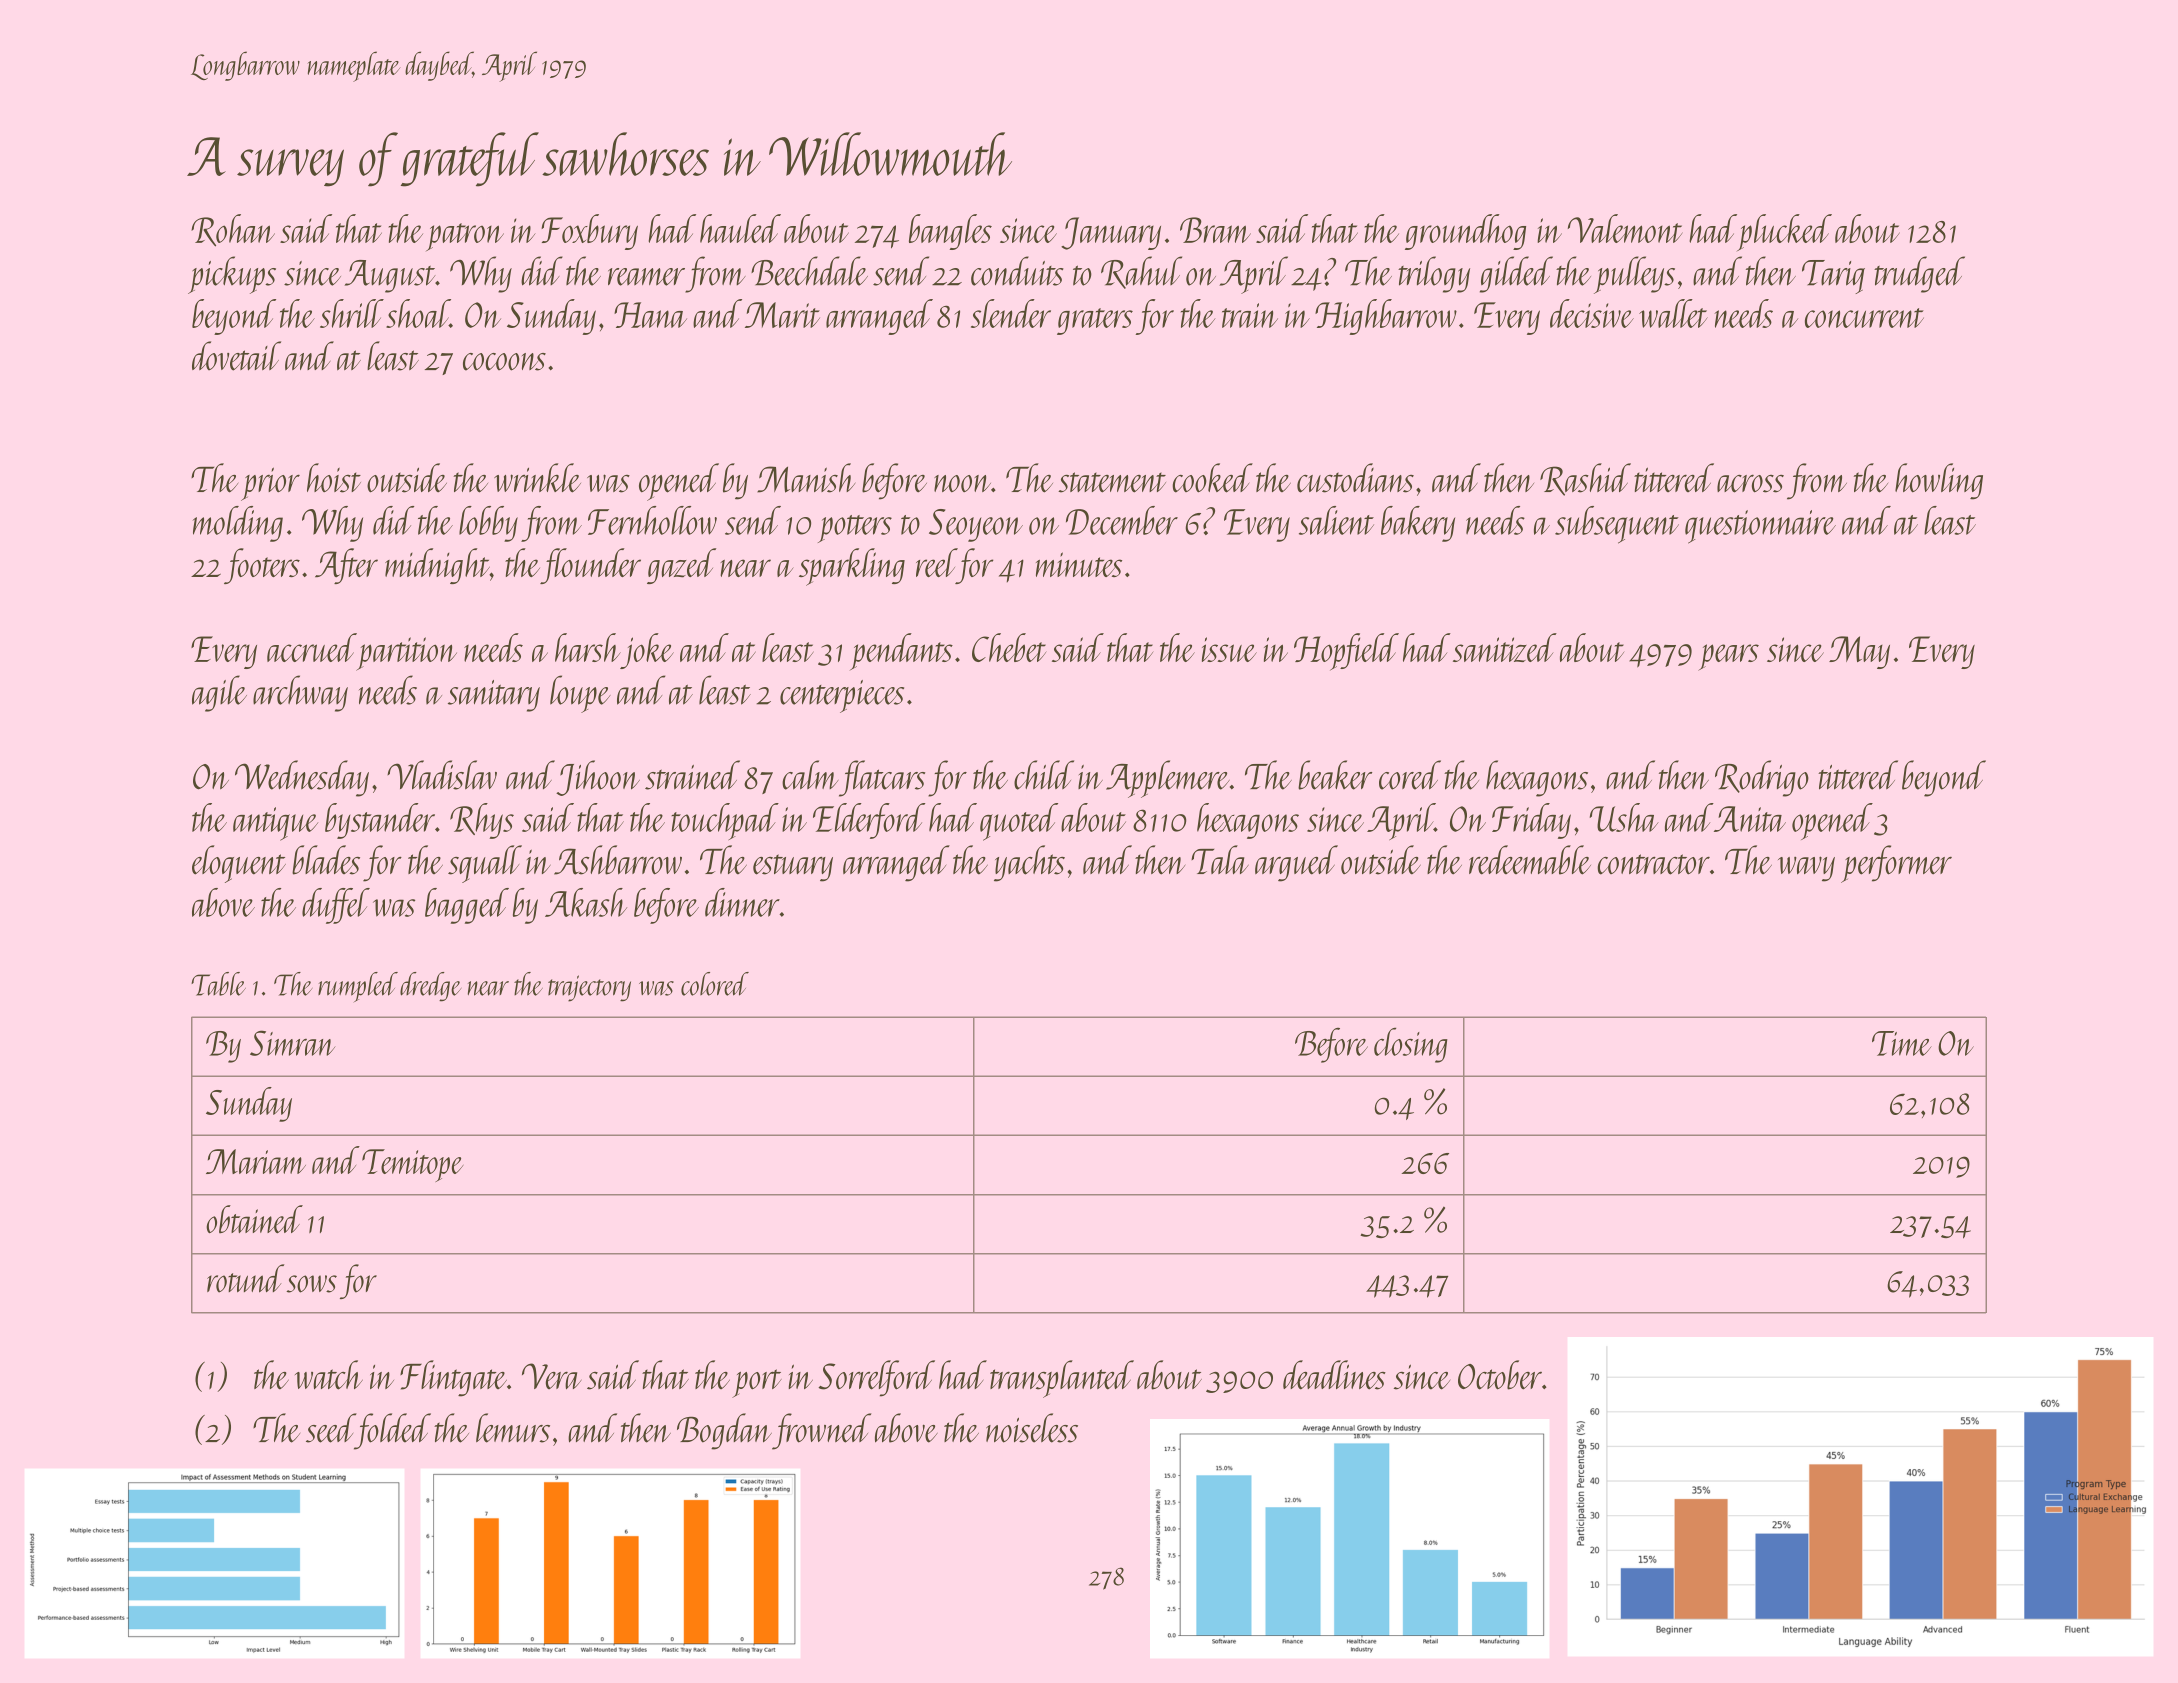  What do you see at coordinates (1864, 318) in the screenshot?
I see `concurrent` at bounding box center [1864, 318].
